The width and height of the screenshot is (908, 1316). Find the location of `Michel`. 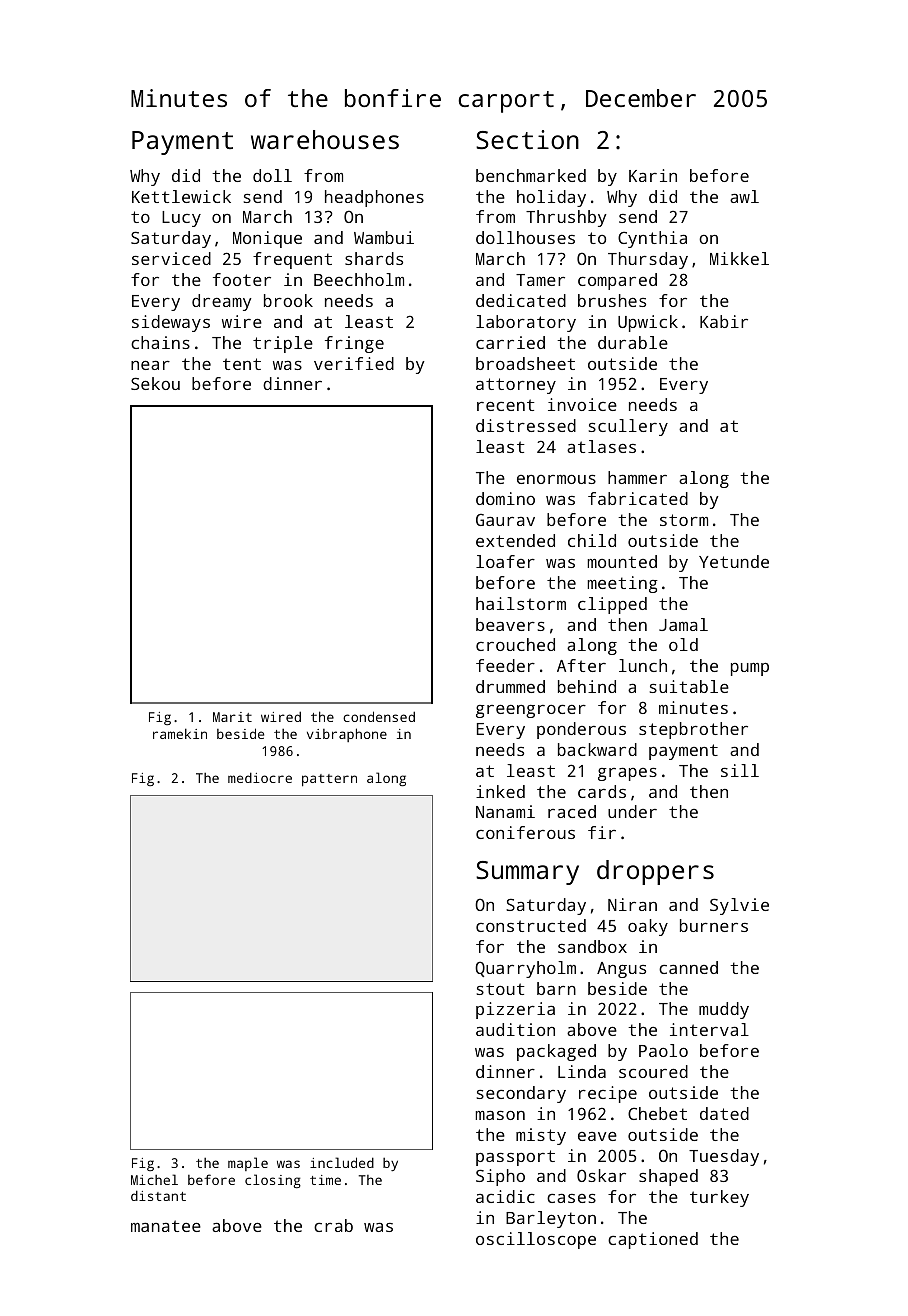

Michel is located at coordinates (154, 1179).
